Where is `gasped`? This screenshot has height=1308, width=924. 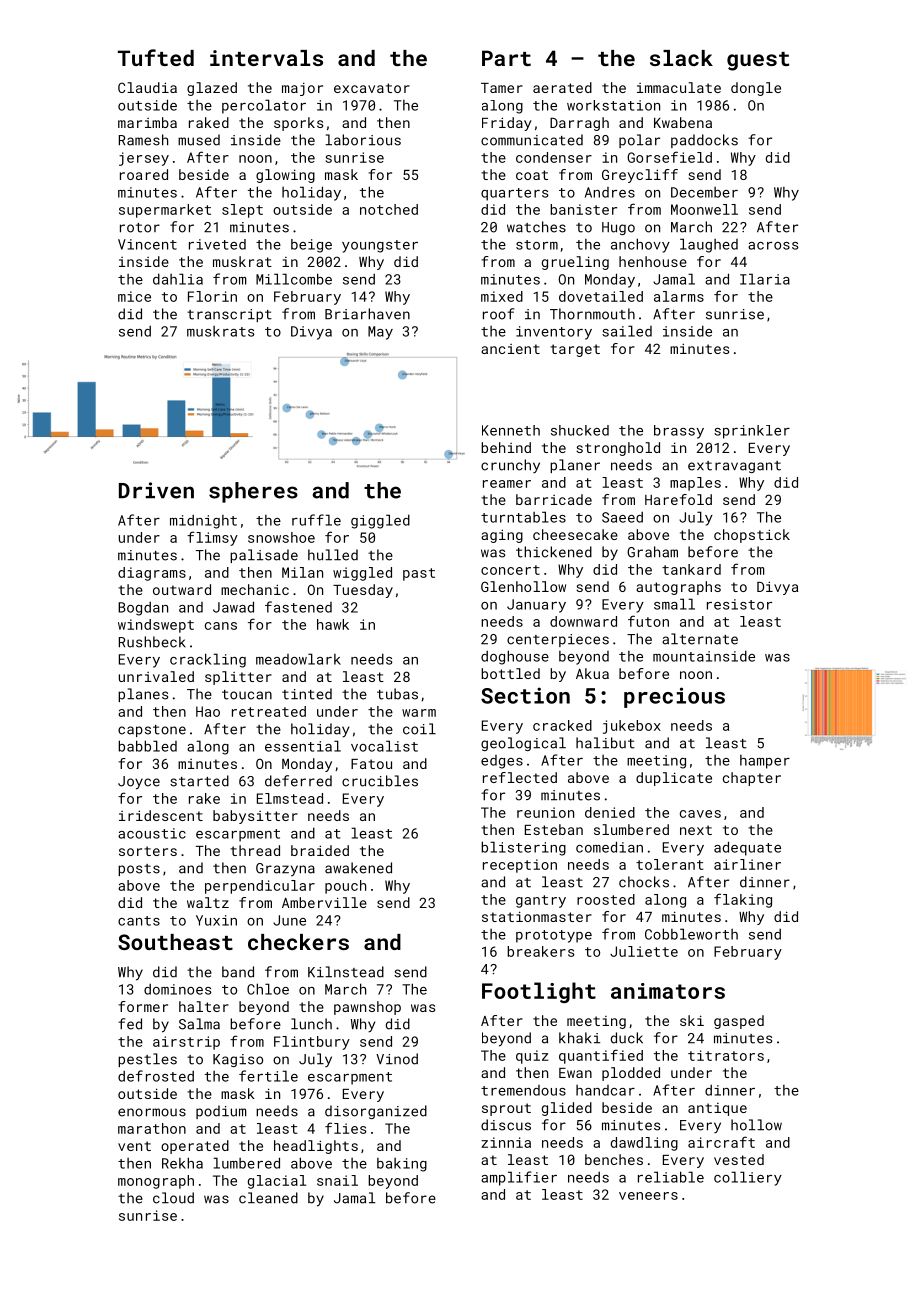
gasped is located at coordinates (739, 1022).
